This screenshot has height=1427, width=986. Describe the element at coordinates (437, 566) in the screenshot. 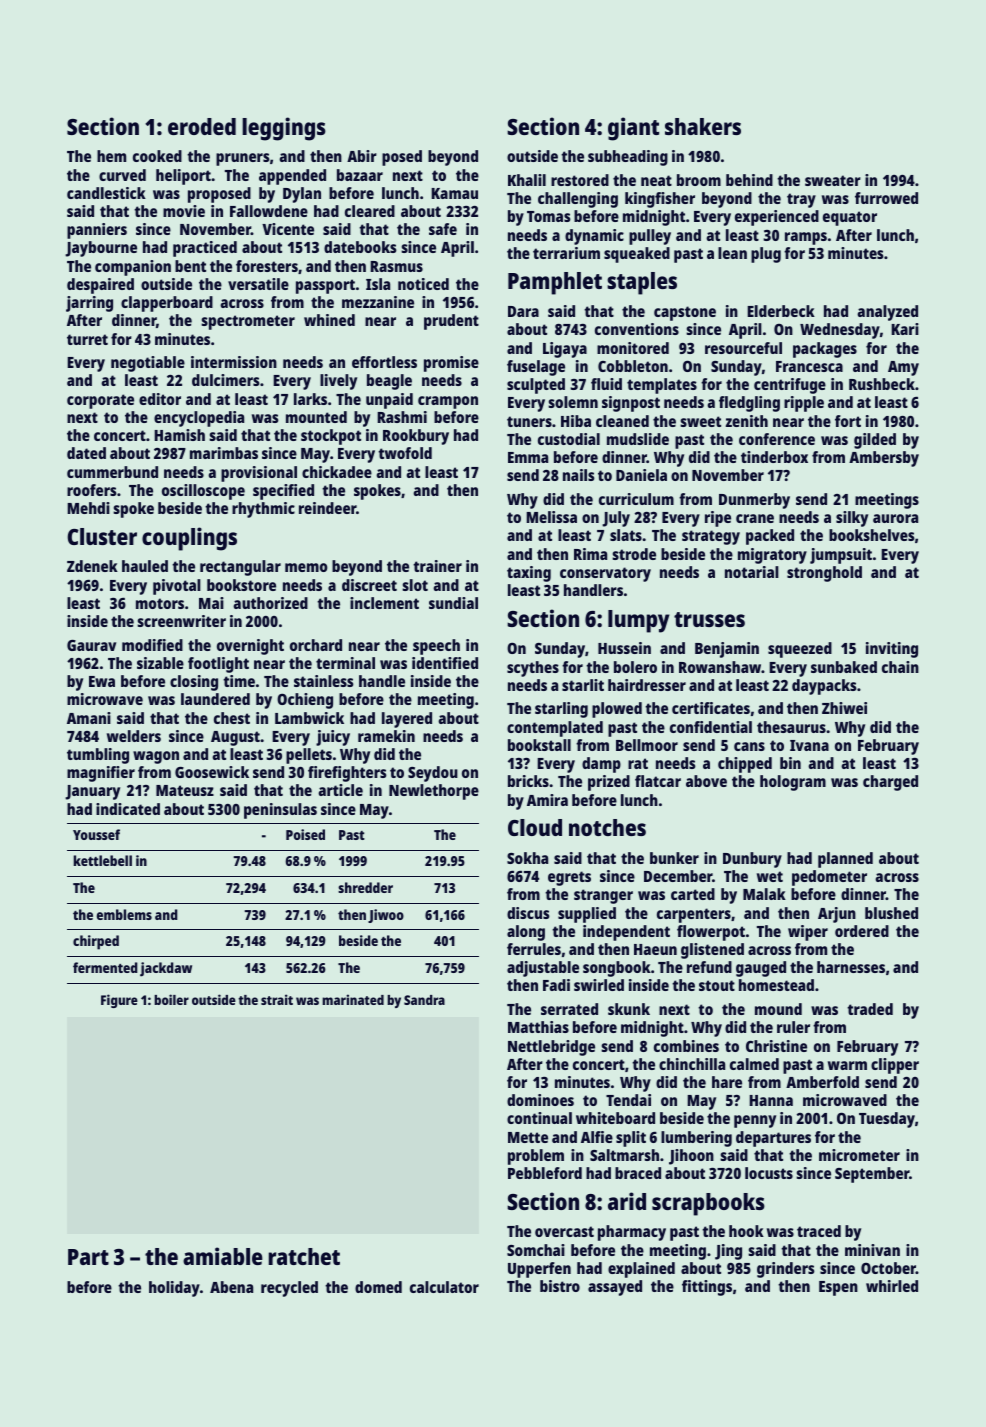

I see `trainer` at that location.
